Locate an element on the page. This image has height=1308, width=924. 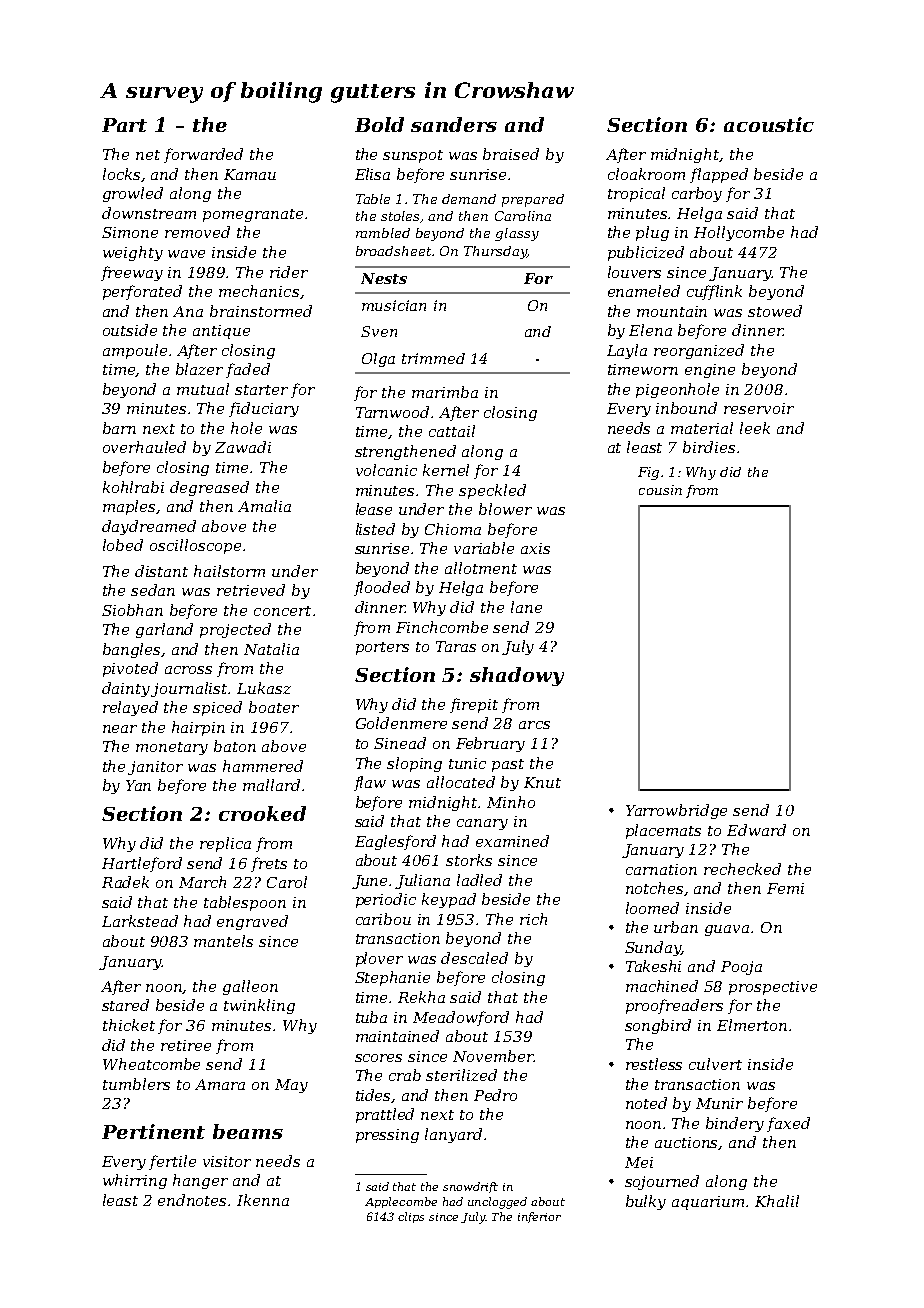
Ikenna is located at coordinates (263, 1200).
